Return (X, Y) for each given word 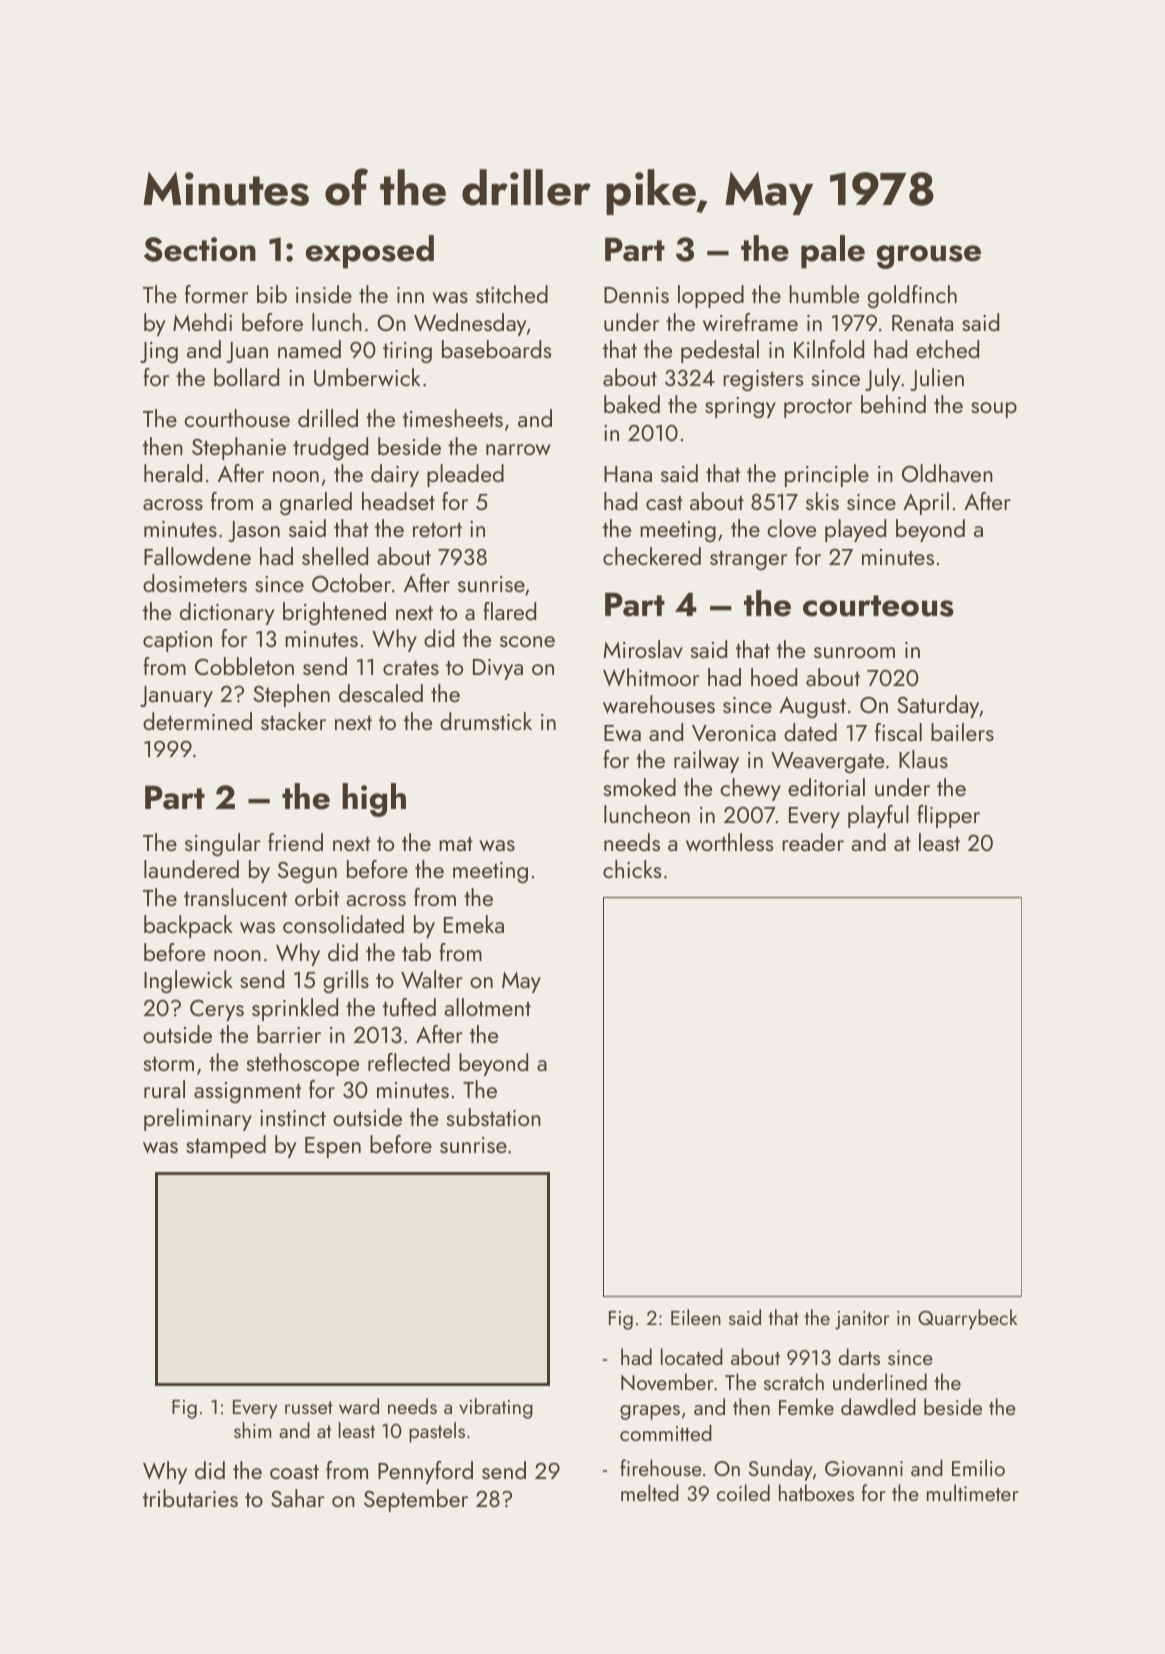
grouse (929, 257)
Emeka (474, 924)
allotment (487, 1007)
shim (252, 1430)
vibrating (496, 1408)
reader (813, 842)
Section (200, 249)
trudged (330, 448)
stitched (512, 294)
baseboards (496, 349)
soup (994, 410)
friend (295, 842)
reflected (409, 1062)
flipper (948, 816)
